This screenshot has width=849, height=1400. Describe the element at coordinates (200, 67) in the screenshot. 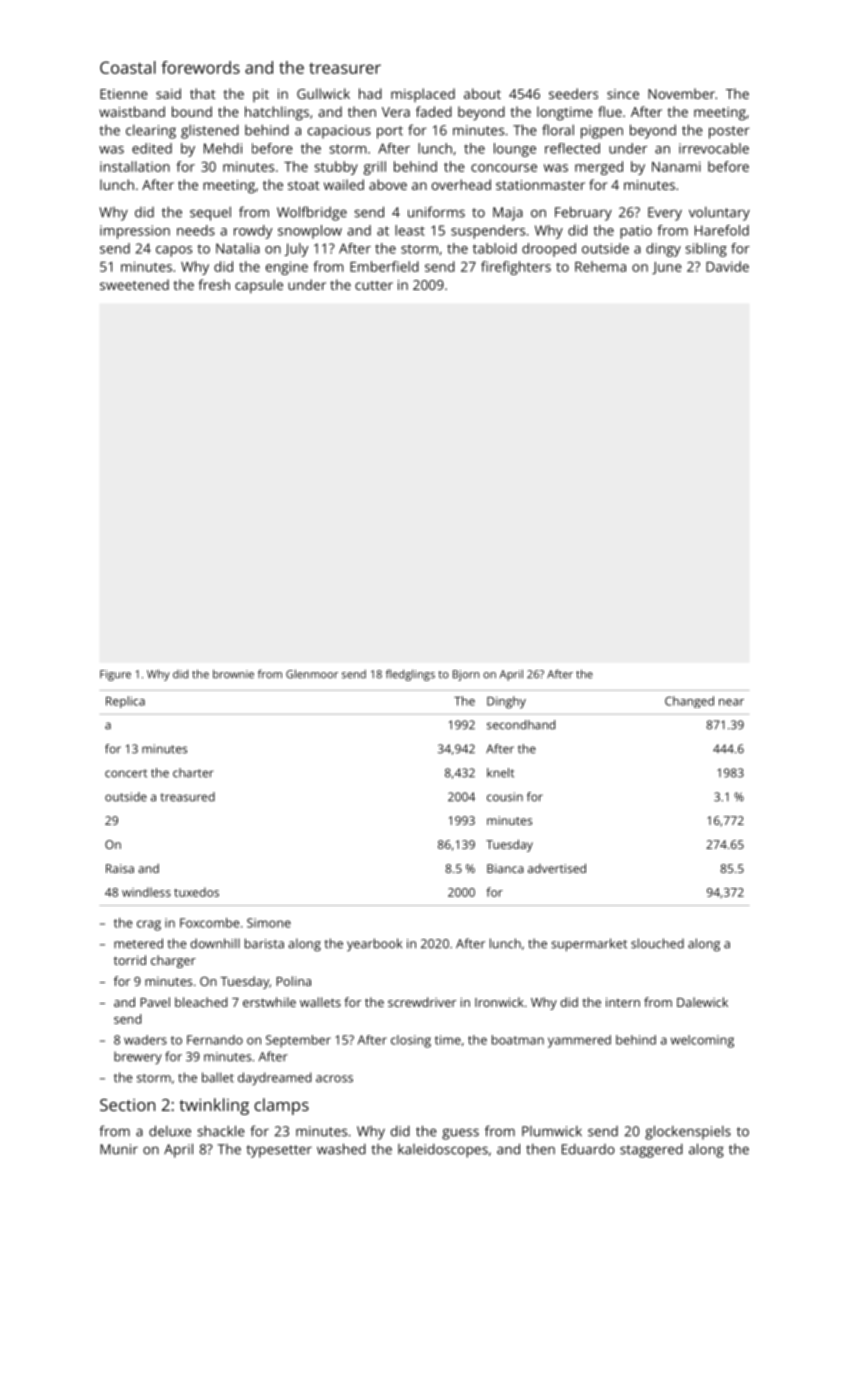

I see `forewords` at that location.
